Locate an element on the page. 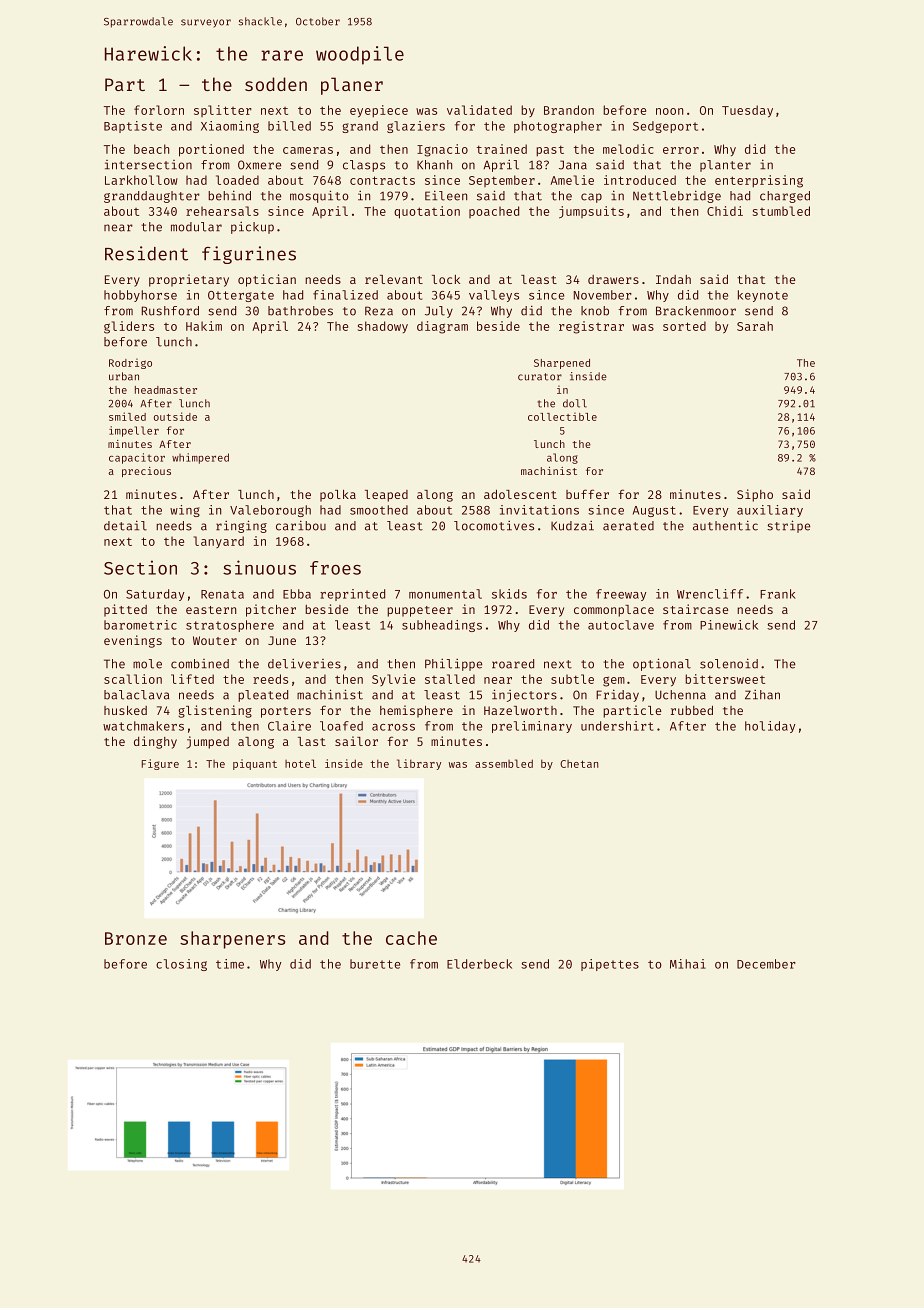 The image size is (924, 1308). Brandon is located at coordinates (569, 110).
